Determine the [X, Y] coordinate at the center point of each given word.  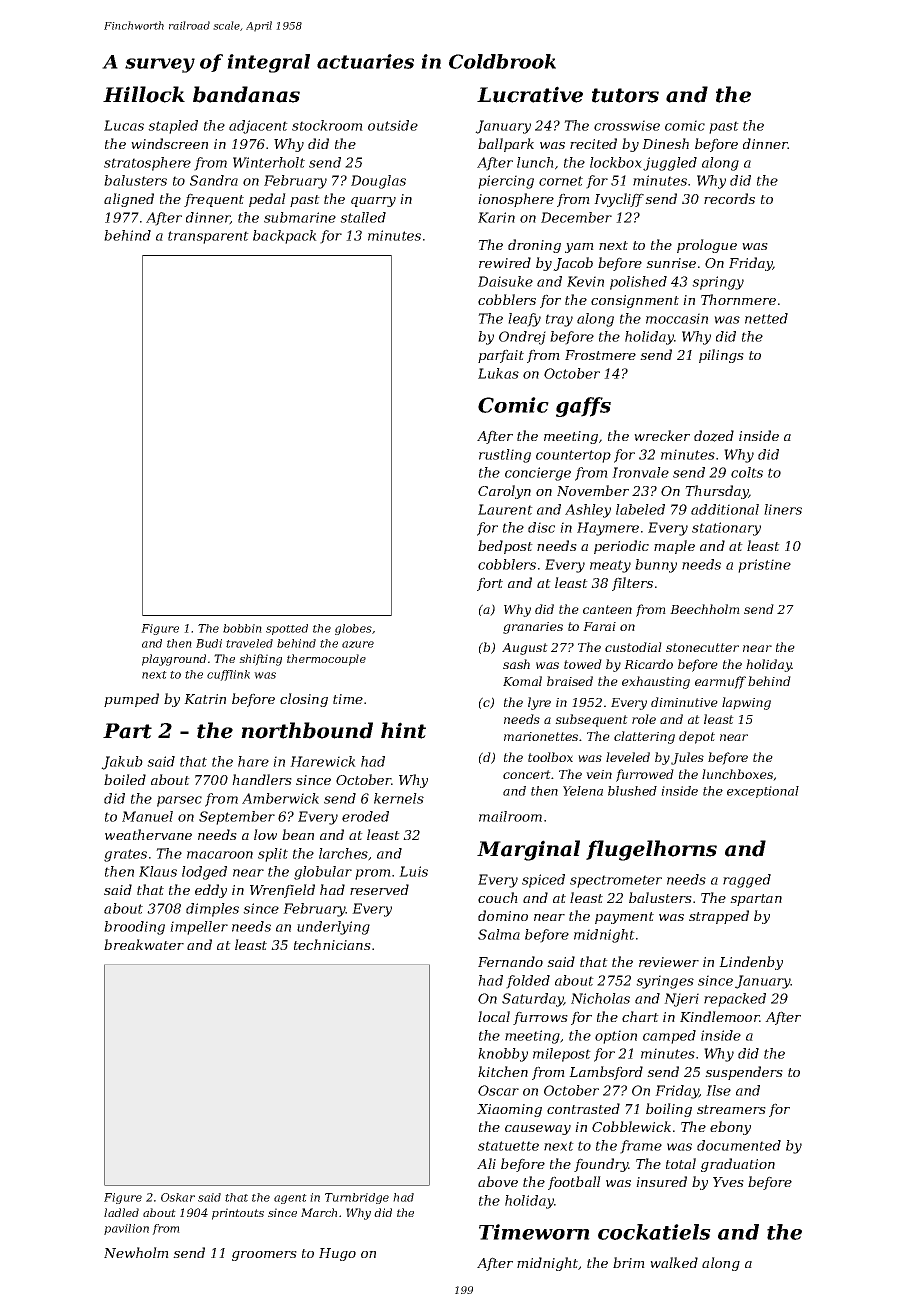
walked [674, 1262]
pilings [721, 356]
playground [174, 660]
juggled [670, 164]
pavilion [126, 1229]
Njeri [681, 1000]
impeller [199, 928]
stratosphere [147, 164]
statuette [508, 1146]
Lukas [498, 373]
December [576, 217]
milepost [562, 1055]
